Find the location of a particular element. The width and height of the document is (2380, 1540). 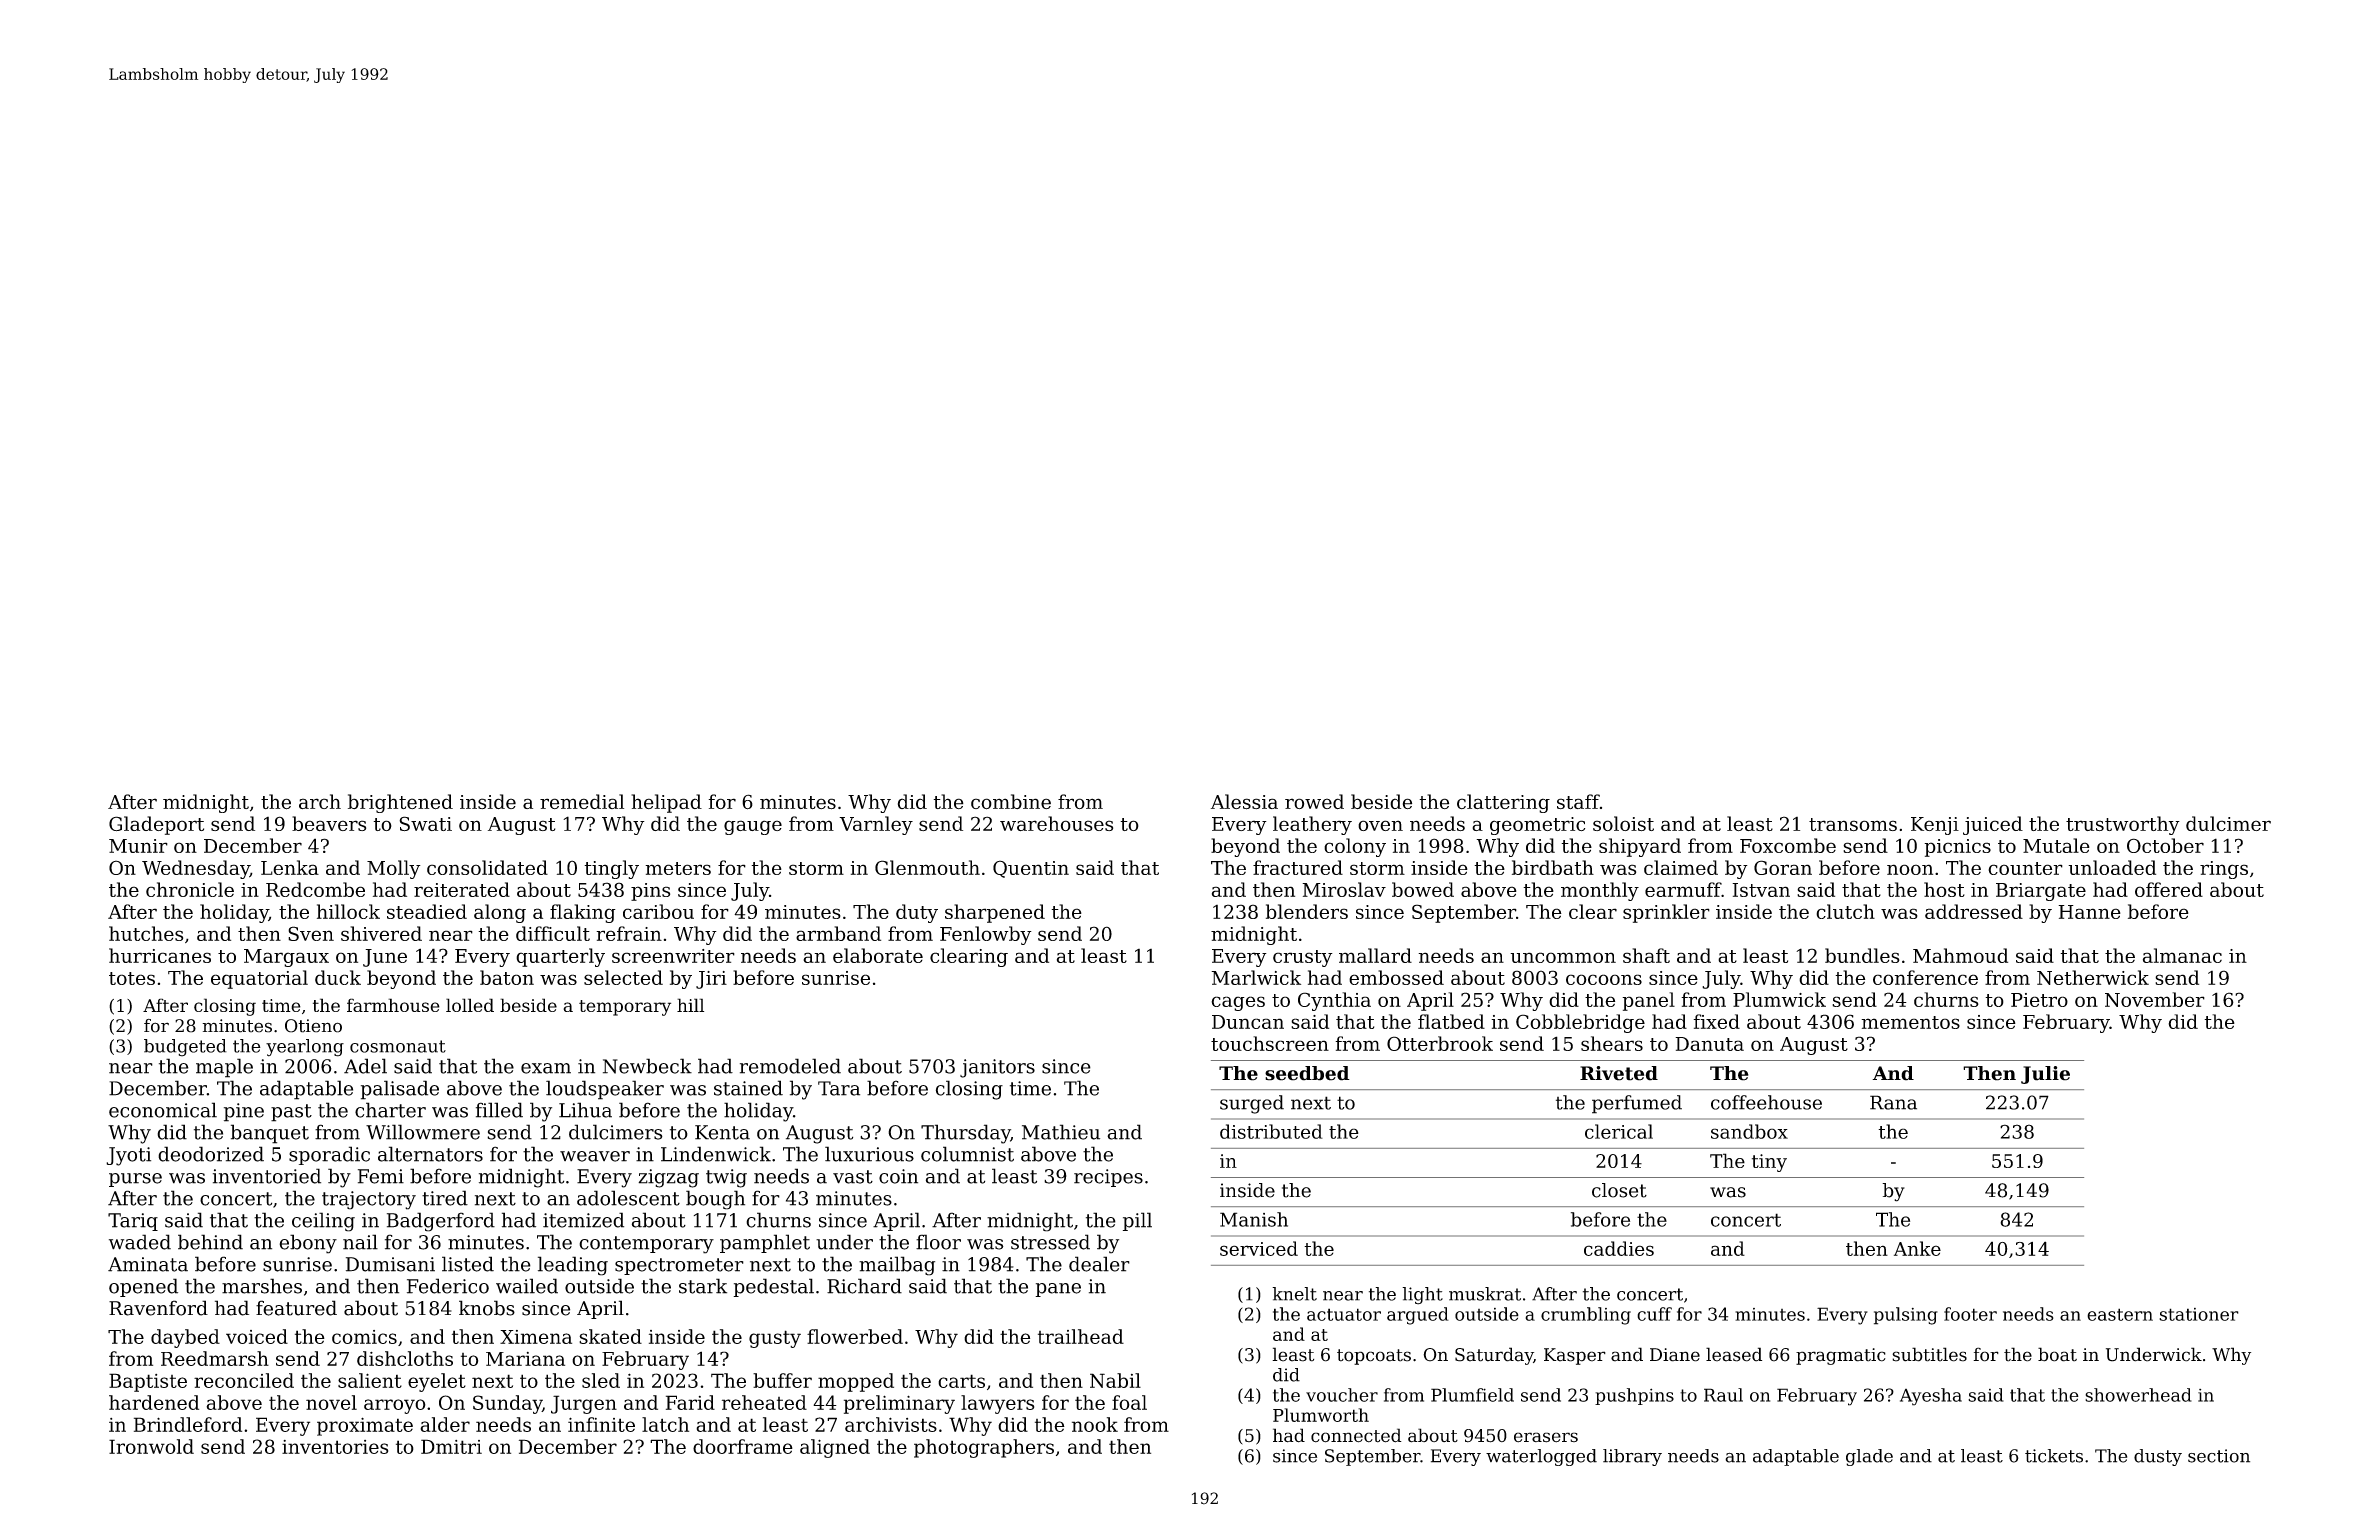

hurricanes is located at coordinates (160, 955).
